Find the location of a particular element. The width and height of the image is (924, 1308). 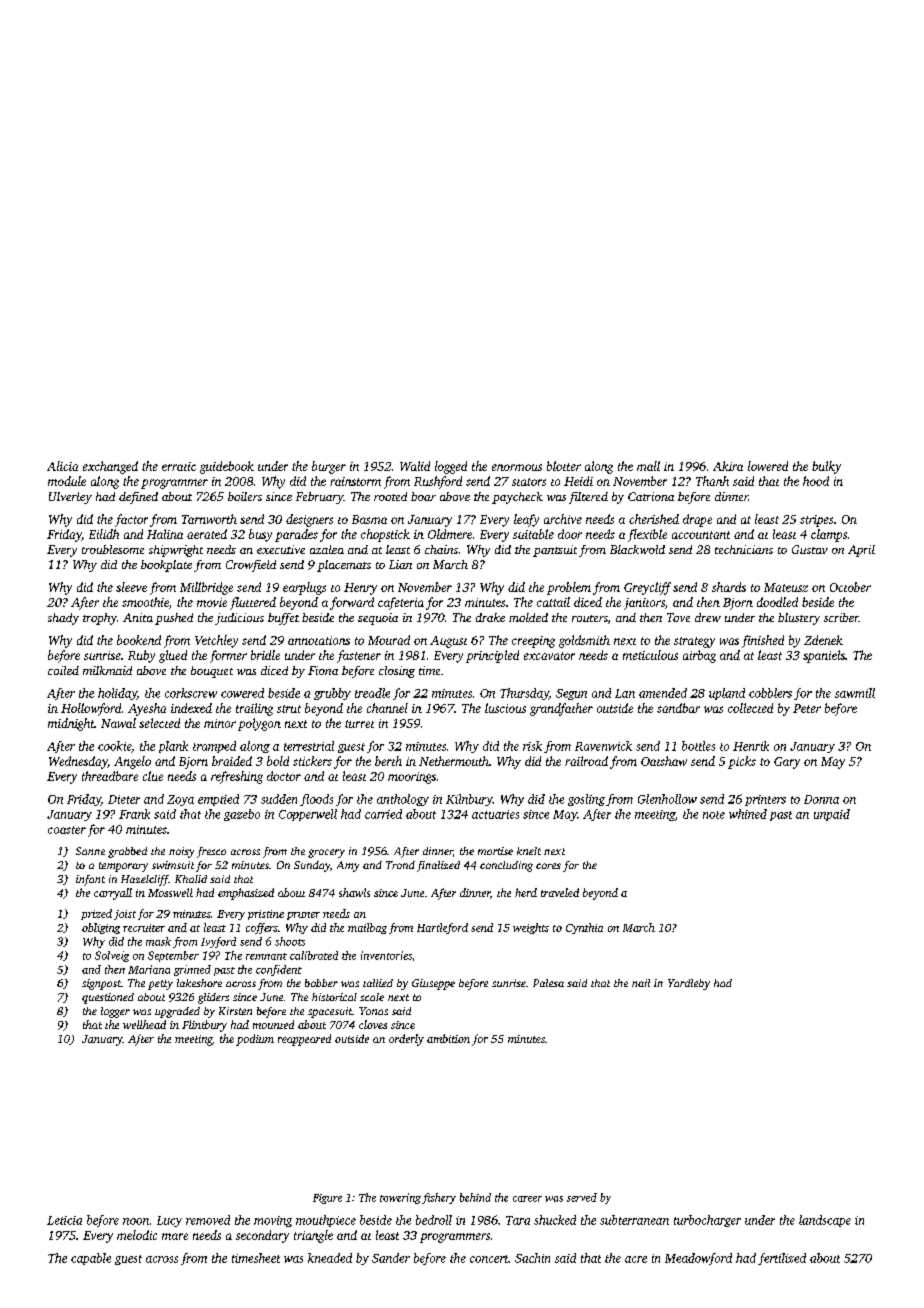

nail is located at coordinates (641, 983).
